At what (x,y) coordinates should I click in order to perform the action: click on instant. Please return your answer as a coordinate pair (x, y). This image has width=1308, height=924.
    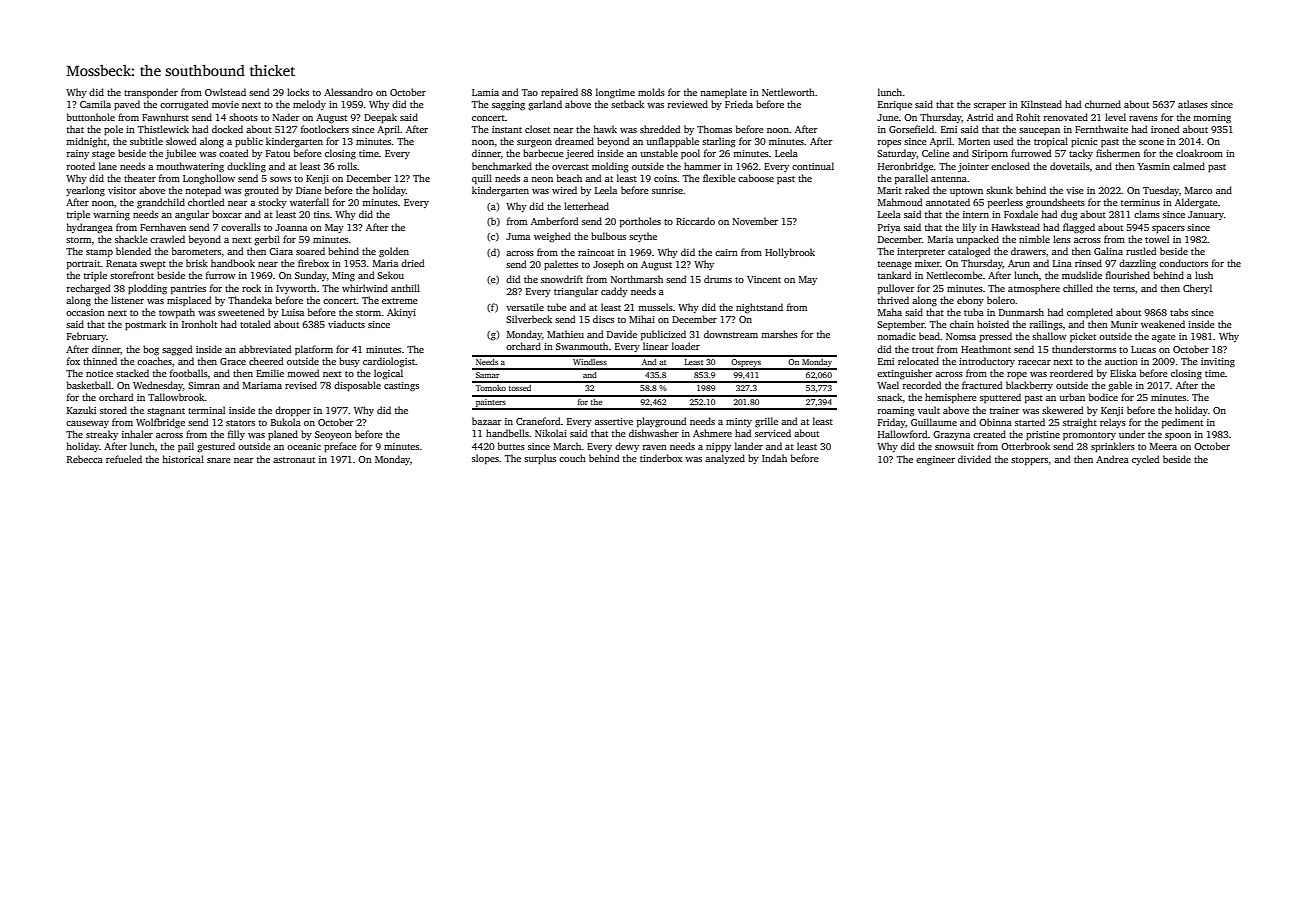
    Looking at the image, I should click on (507, 129).
